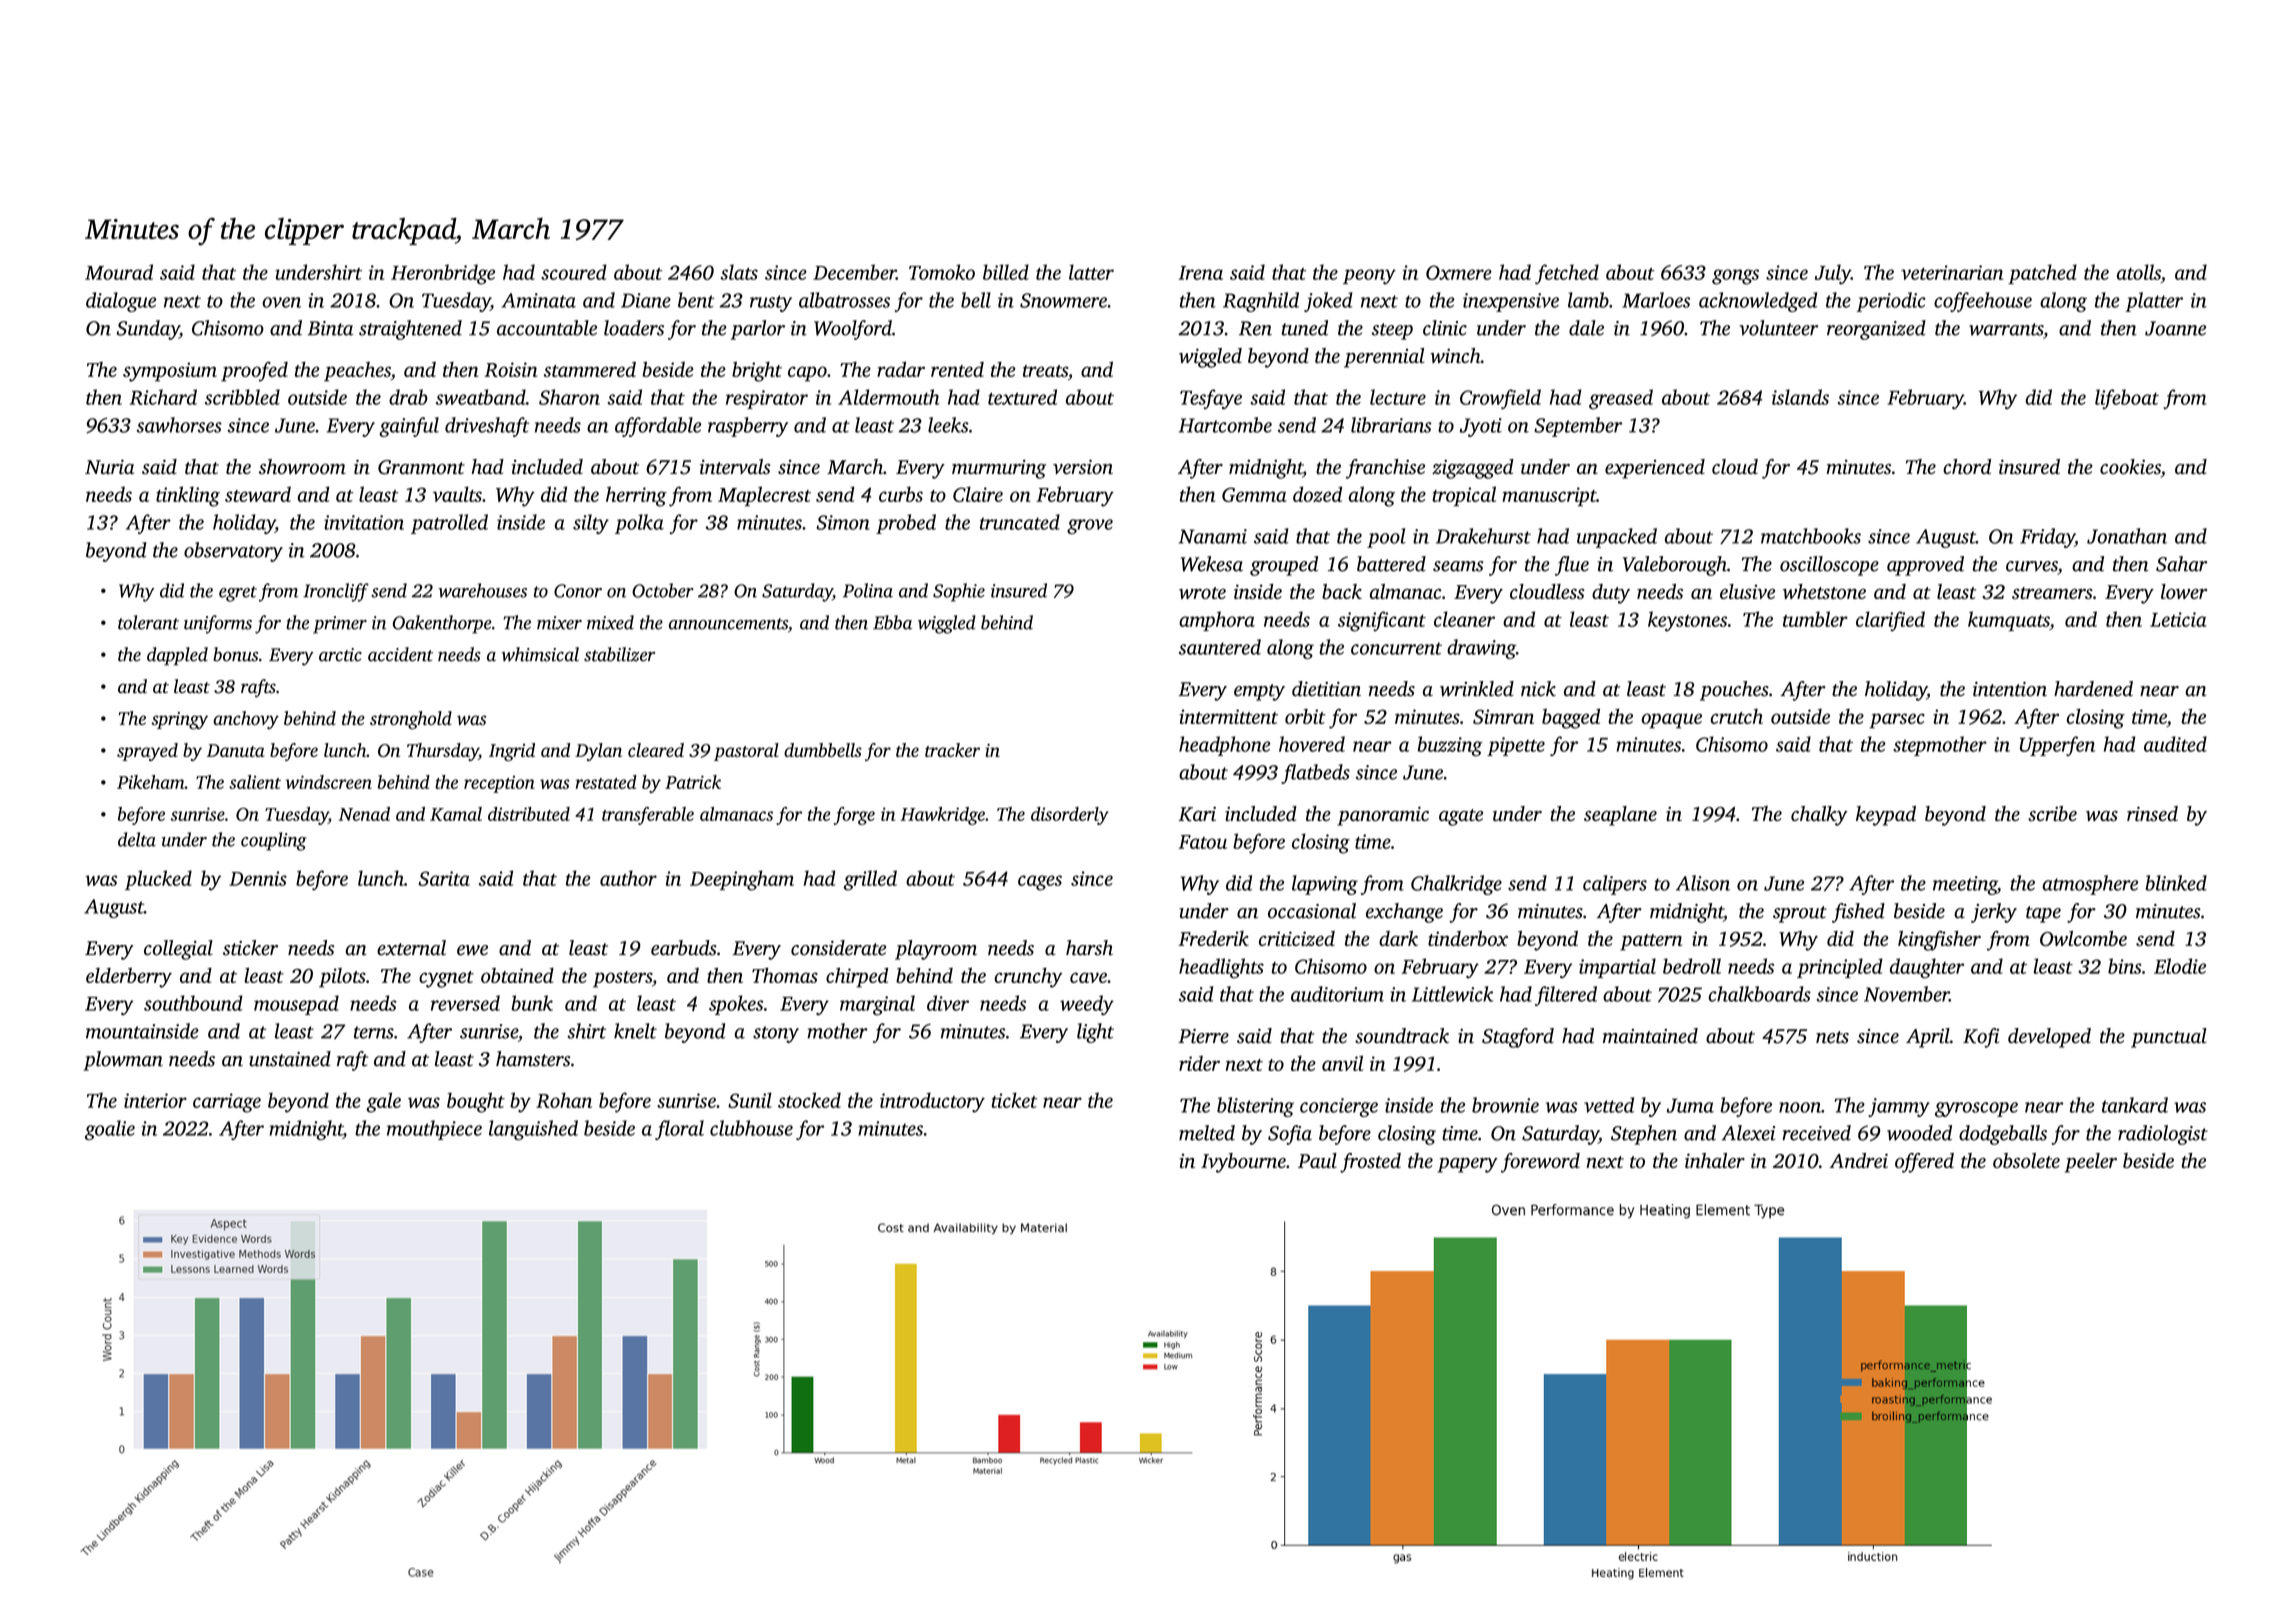 This document has width=2292, height=1620. I want to click on volunteer, so click(1779, 328).
